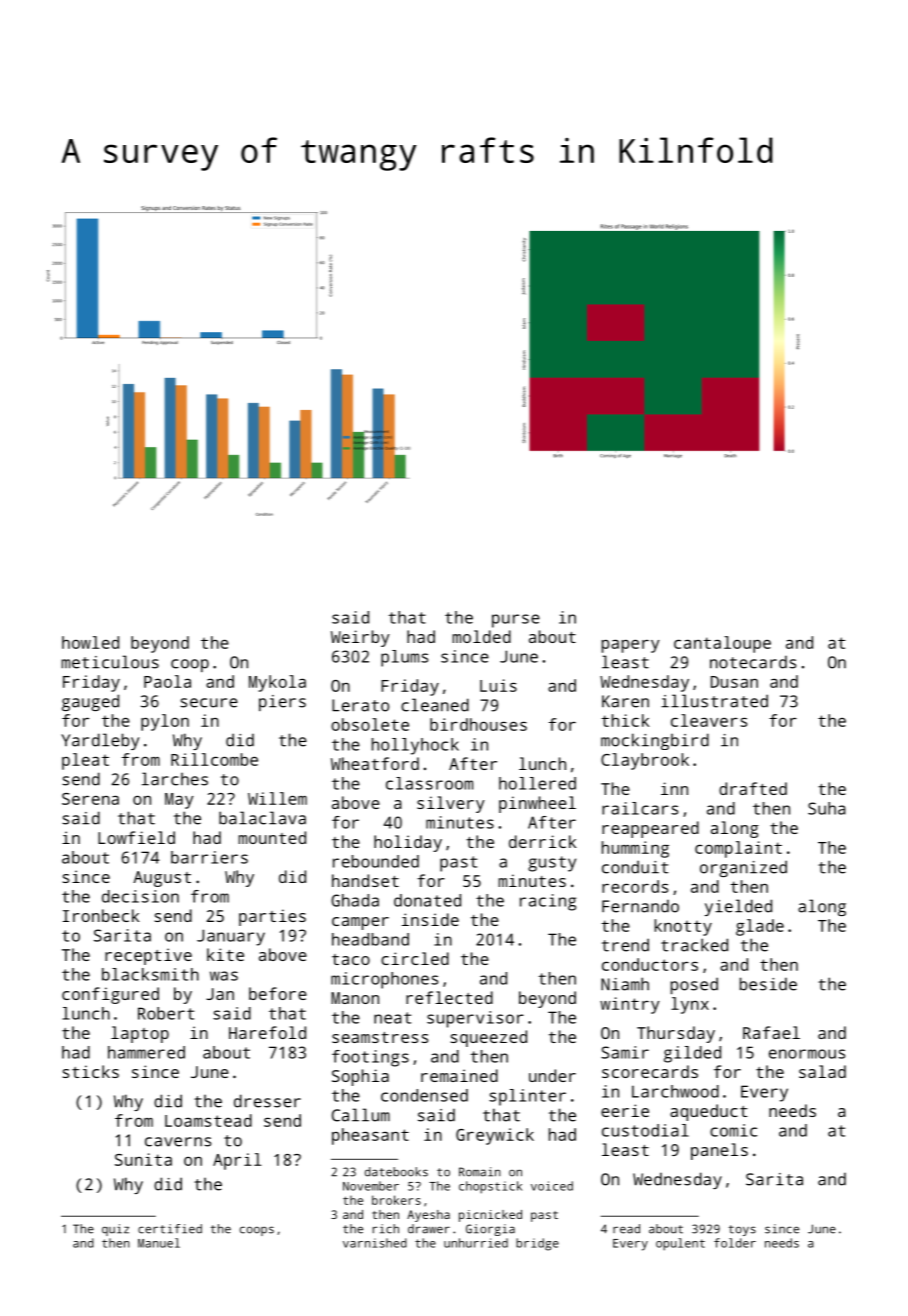 This screenshot has width=908, height=1316. Describe the element at coordinates (476, 1243) in the screenshot. I see `unhurried` at that location.
